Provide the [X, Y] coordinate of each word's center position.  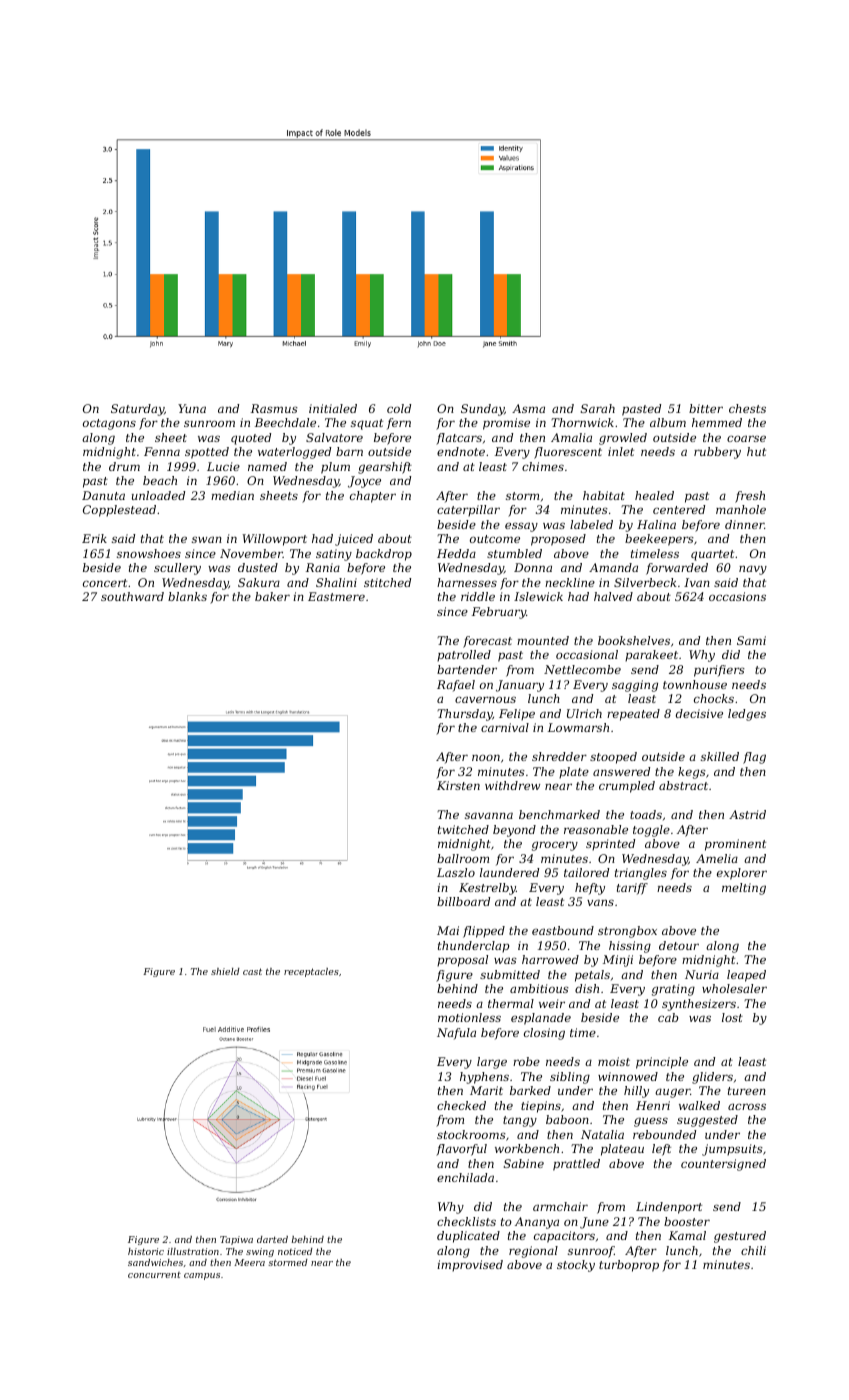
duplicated [468, 1237]
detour [679, 945]
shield [225, 971]
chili [753, 1250]
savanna [489, 815]
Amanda [613, 567]
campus [202, 1276]
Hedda [456, 553]
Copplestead [119, 511]
